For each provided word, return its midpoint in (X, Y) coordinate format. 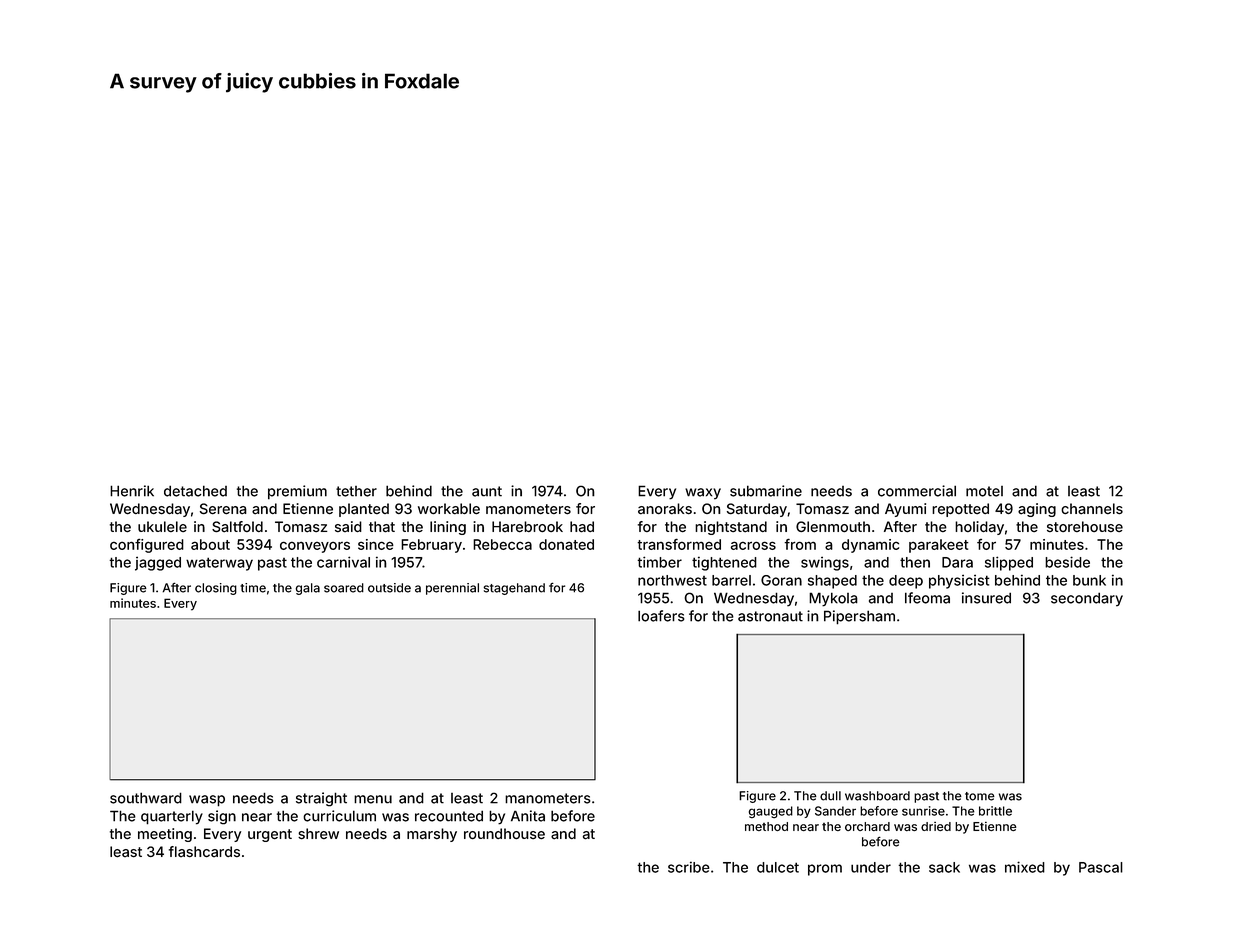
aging (1037, 510)
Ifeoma (927, 598)
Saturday (757, 510)
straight (321, 799)
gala (307, 589)
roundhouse (504, 834)
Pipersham (859, 617)
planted (364, 510)
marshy (432, 835)
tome (980, 796)
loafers (661, 616)
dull (830, 796)
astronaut (770, 616)
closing (216, 589)
